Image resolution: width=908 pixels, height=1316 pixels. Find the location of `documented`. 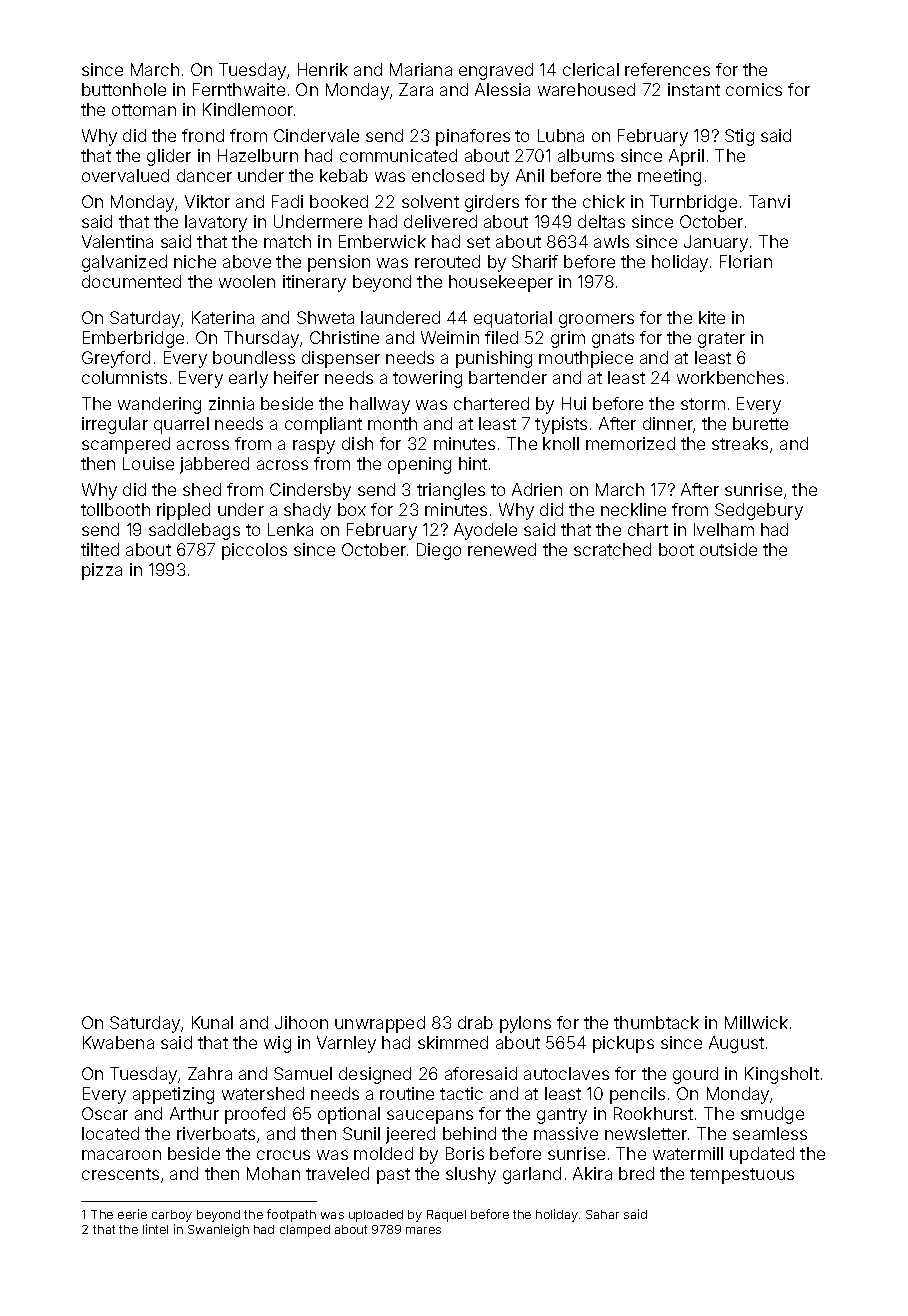

documented is located at coordinates (131, 281).
